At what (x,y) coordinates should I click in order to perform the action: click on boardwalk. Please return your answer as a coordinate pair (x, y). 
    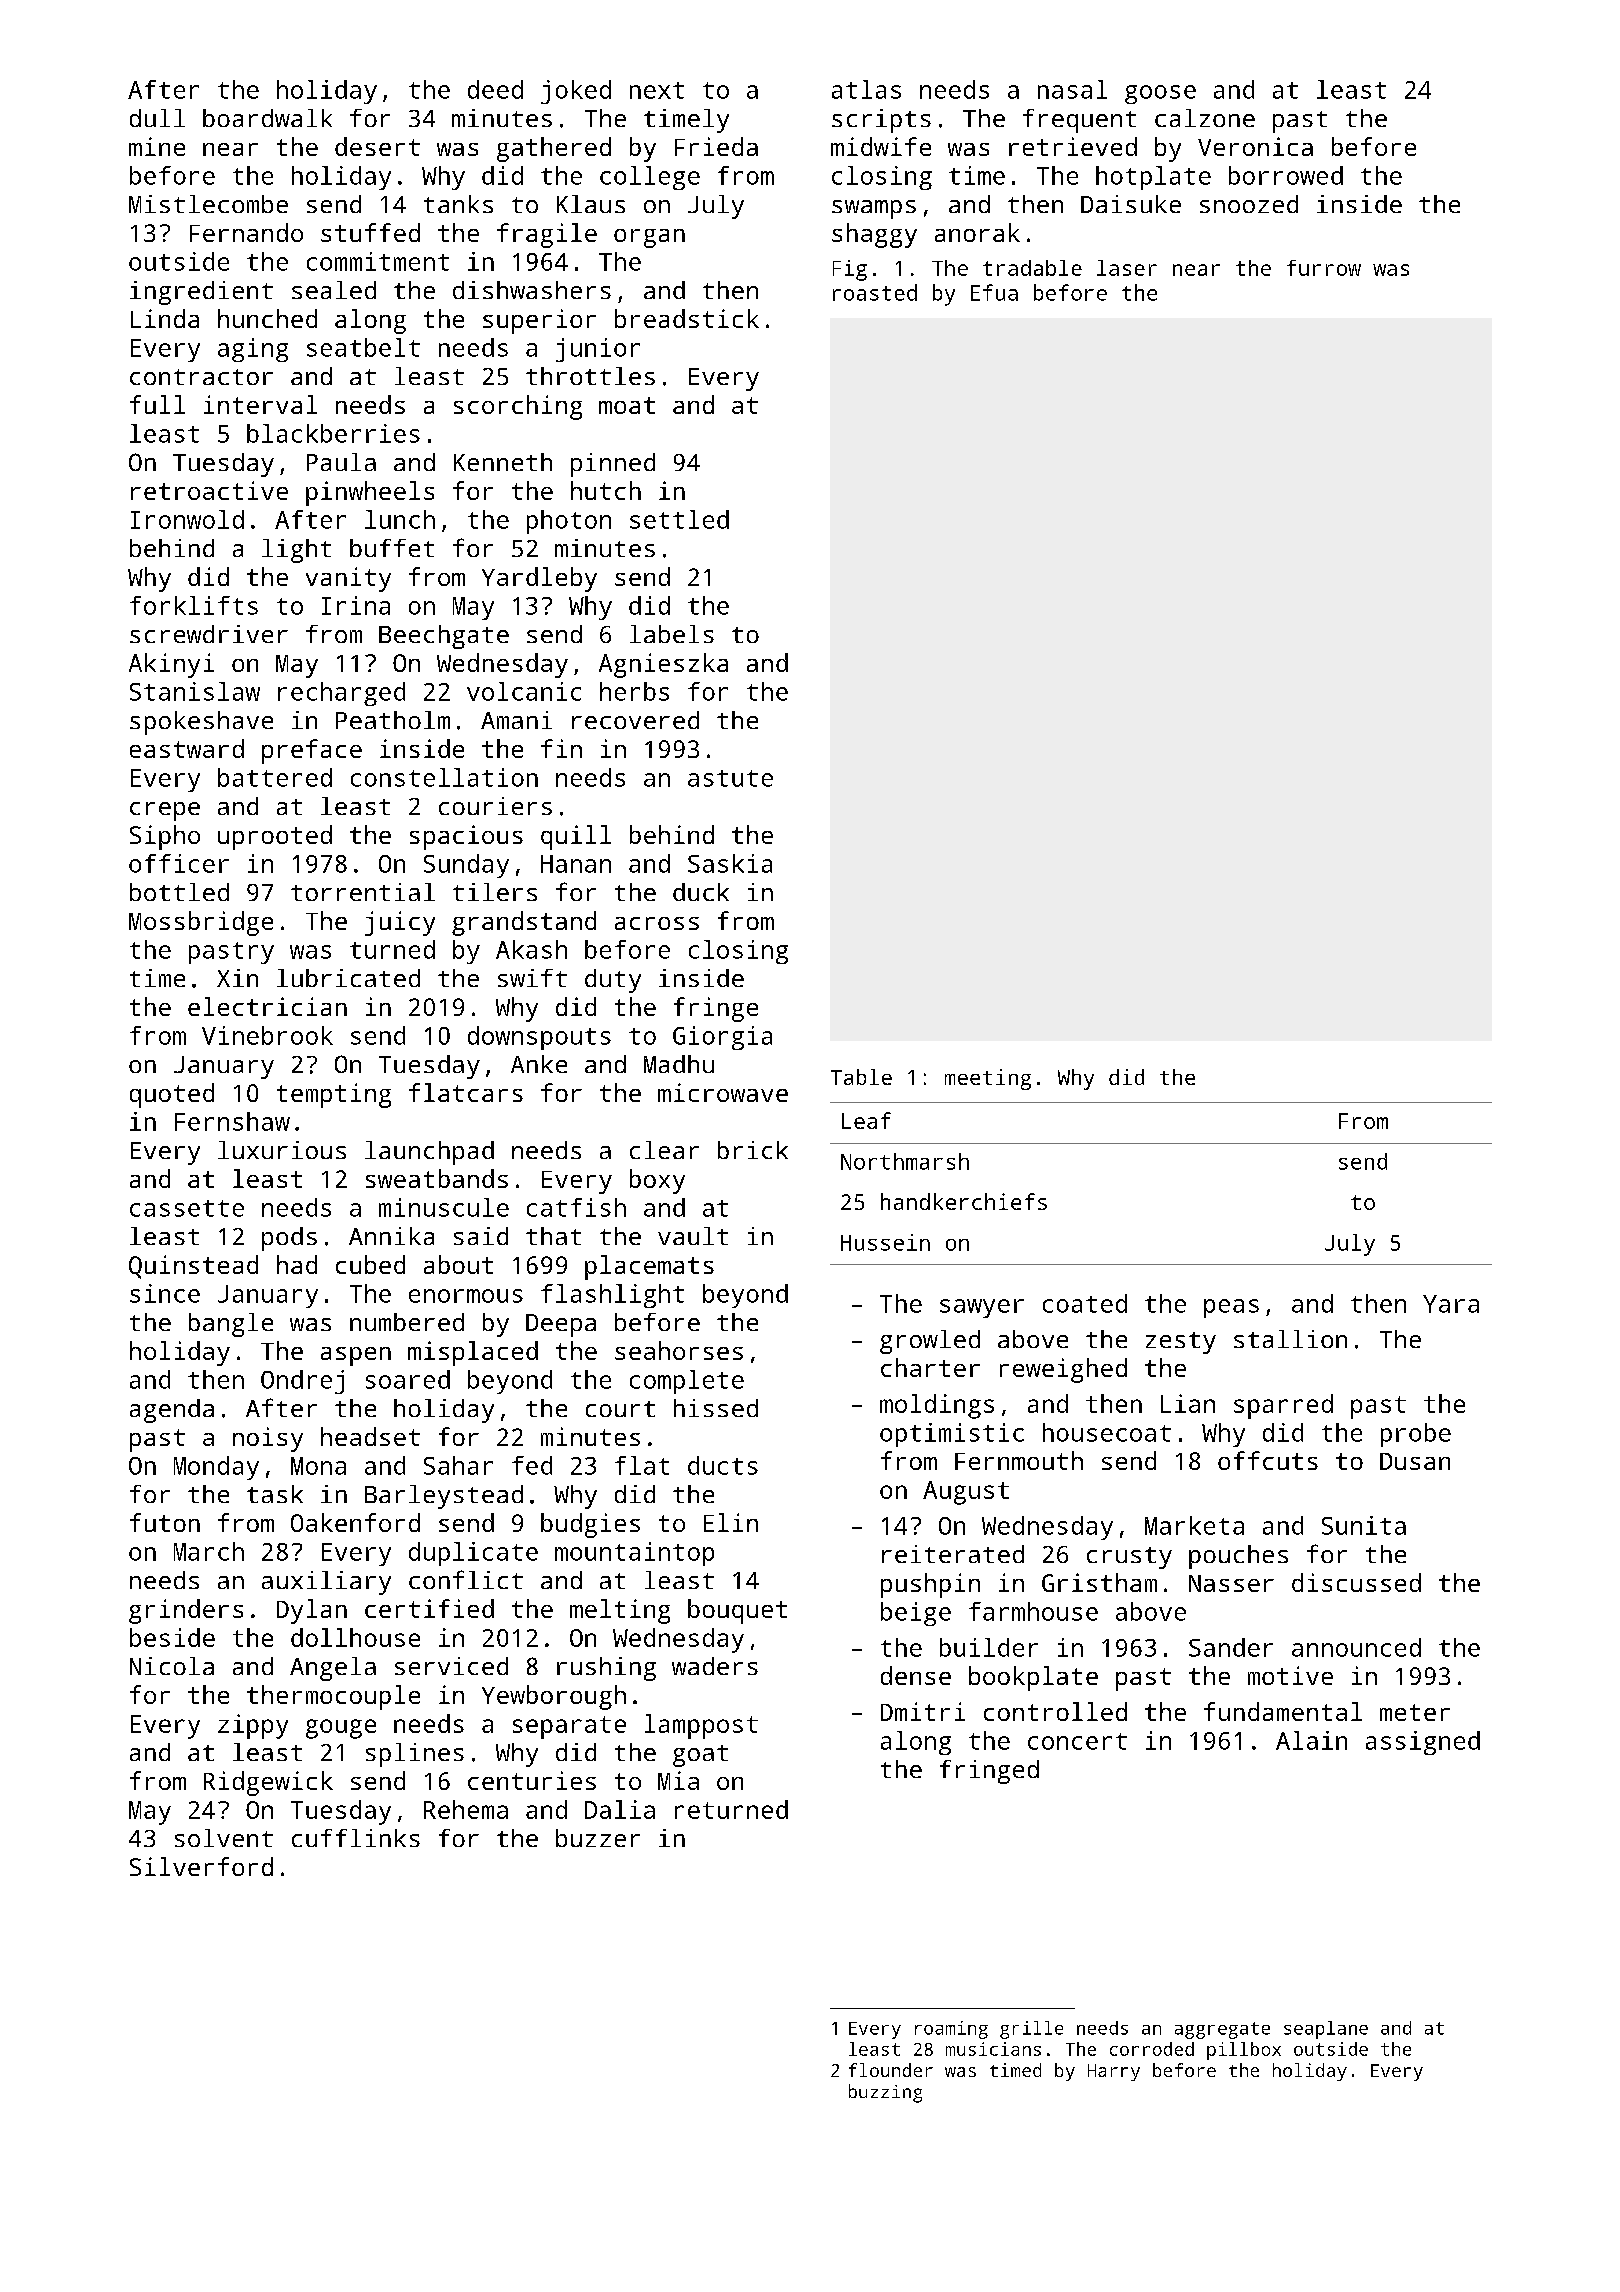
    Looking at the image, I should click on (267, 118).
